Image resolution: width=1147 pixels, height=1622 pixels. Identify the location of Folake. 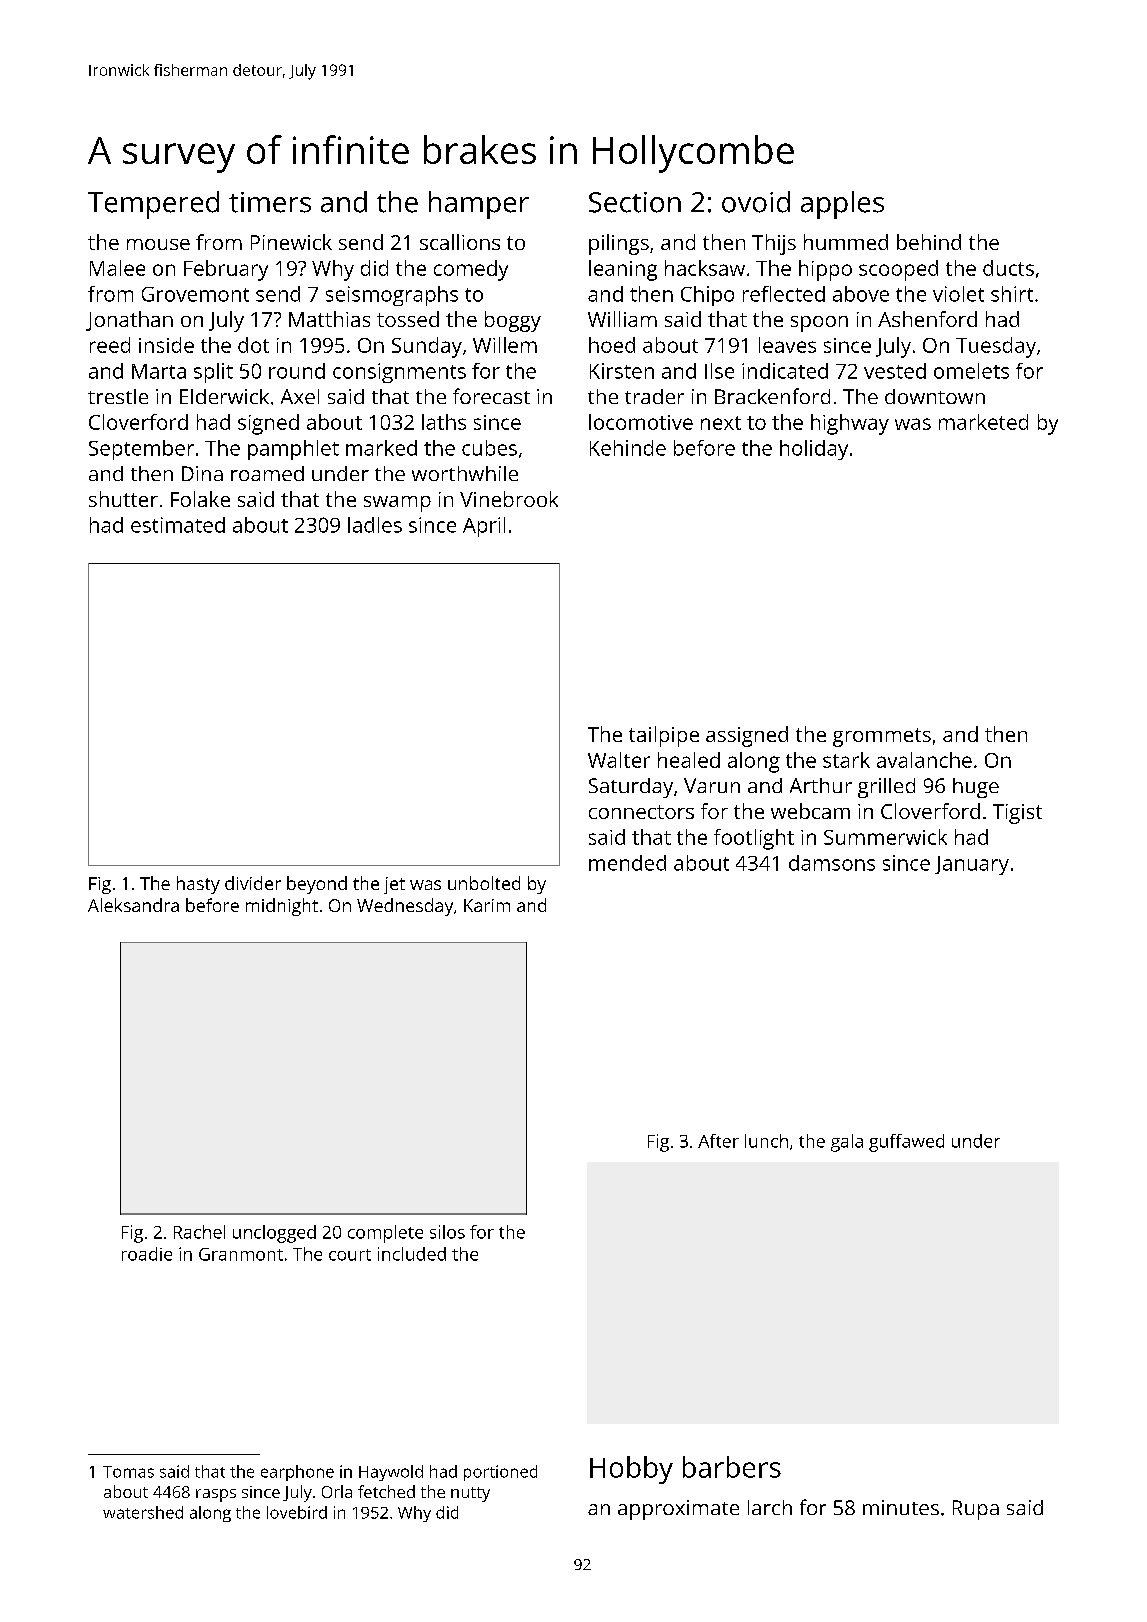
(200, 499).
